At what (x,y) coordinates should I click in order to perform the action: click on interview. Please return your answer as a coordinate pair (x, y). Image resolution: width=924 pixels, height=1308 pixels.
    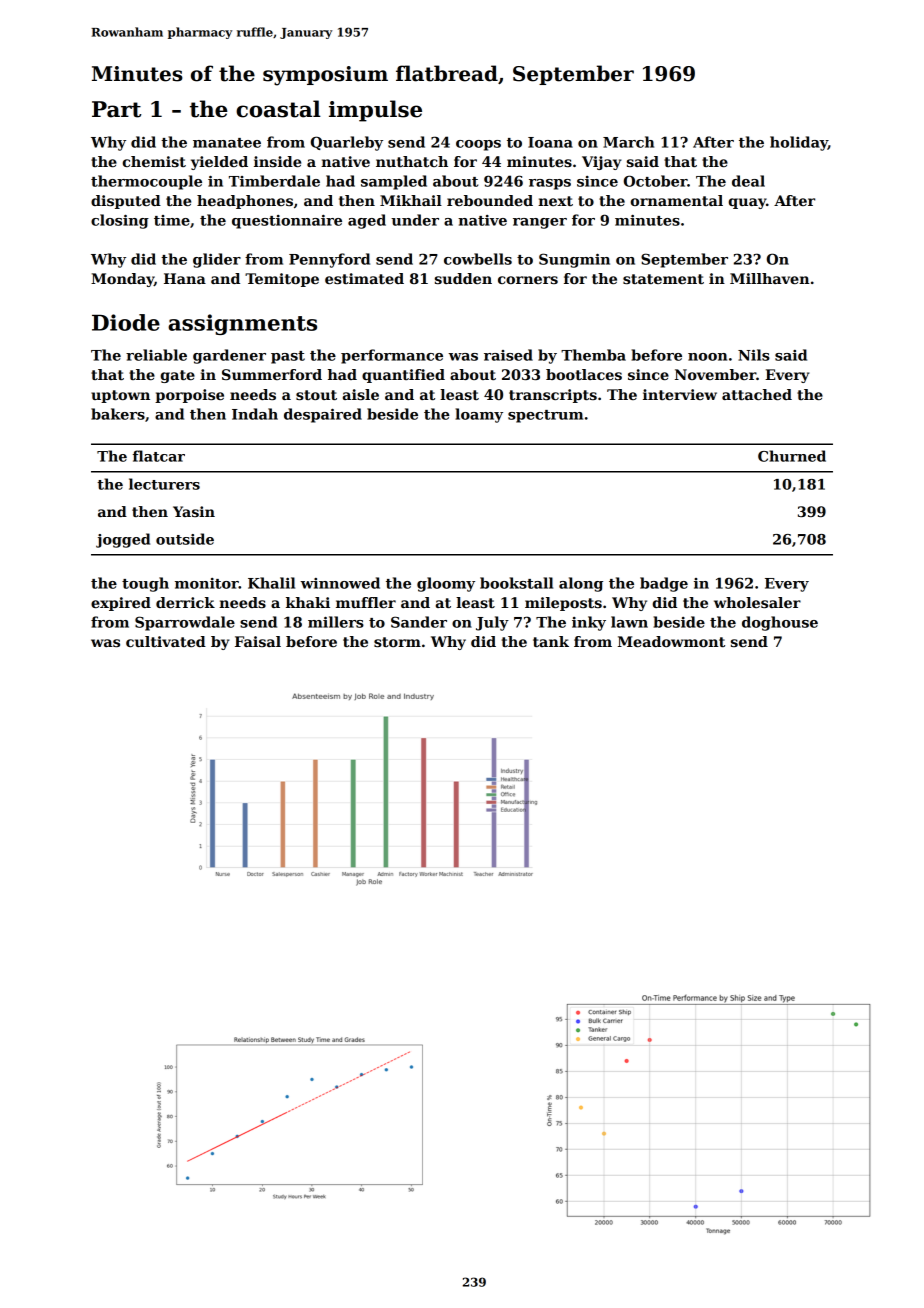
    Looking at the image, I should click on (680, 394).
